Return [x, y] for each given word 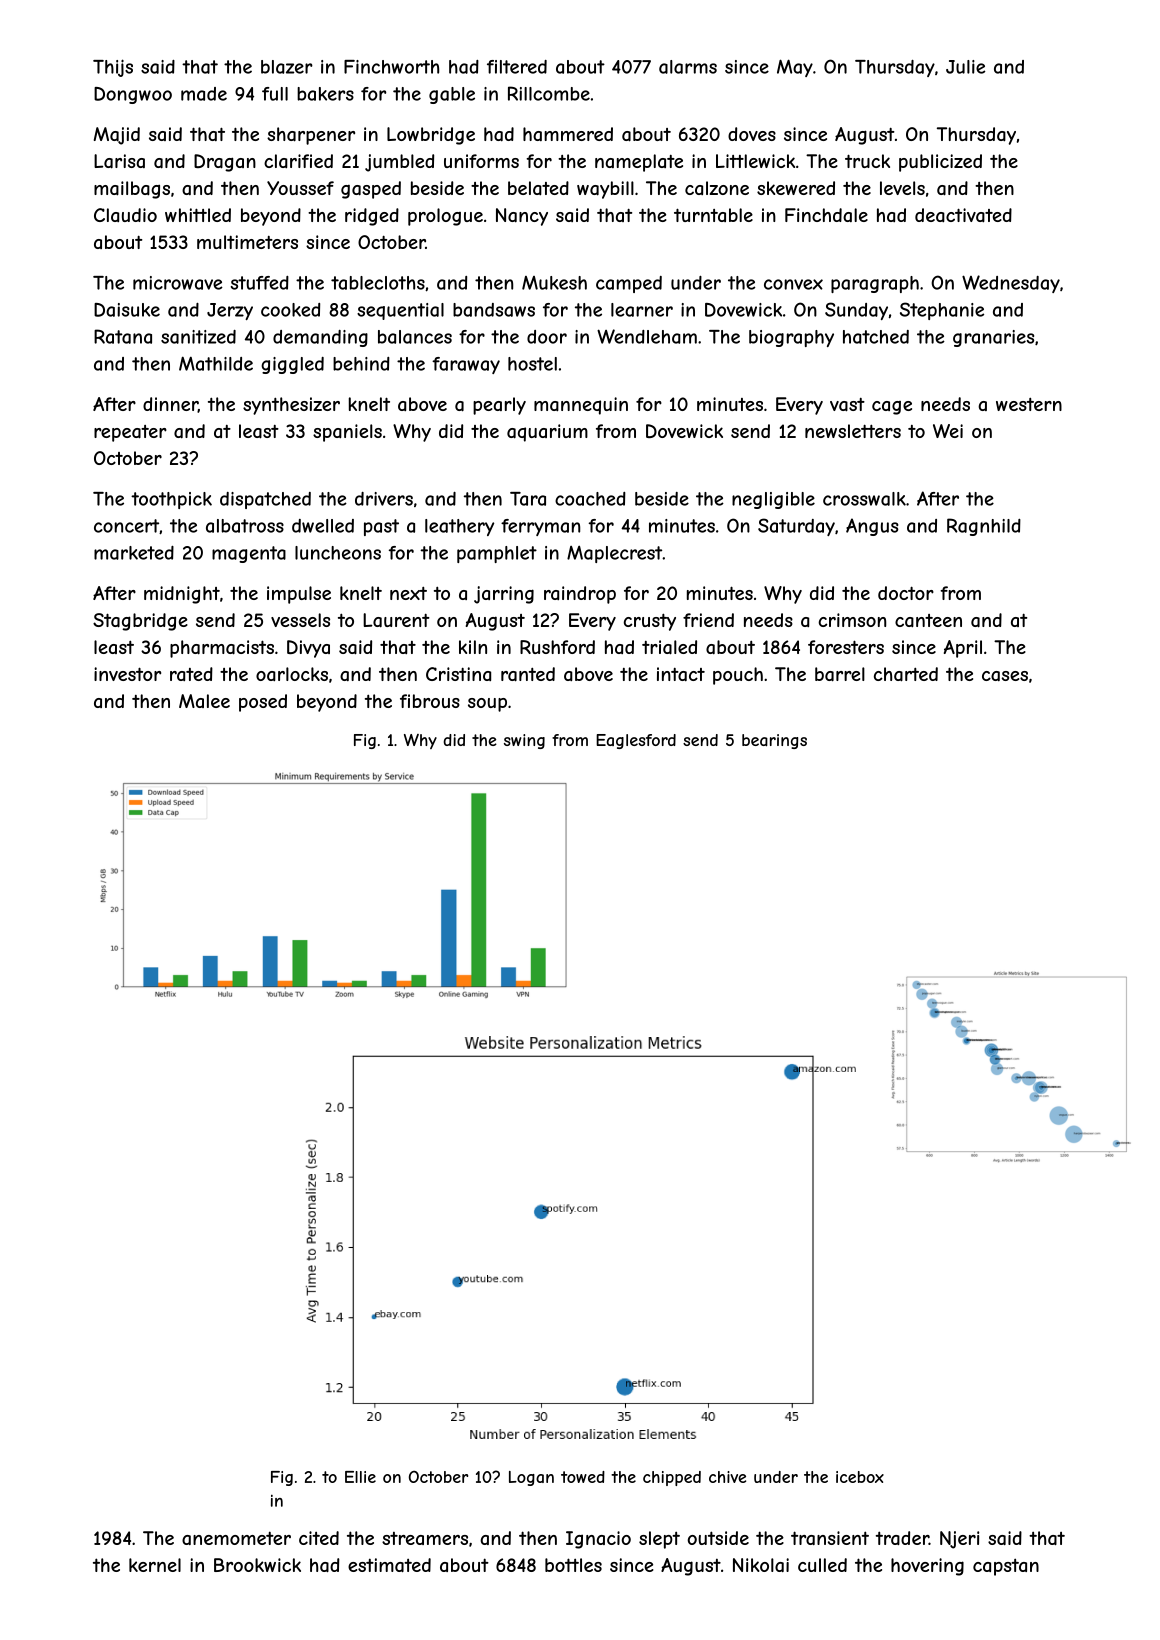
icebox [860, 1477]
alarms [688, 67]
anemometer [236, 1538]
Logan [531, 1478]
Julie [965, 67]
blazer [287, 67]
